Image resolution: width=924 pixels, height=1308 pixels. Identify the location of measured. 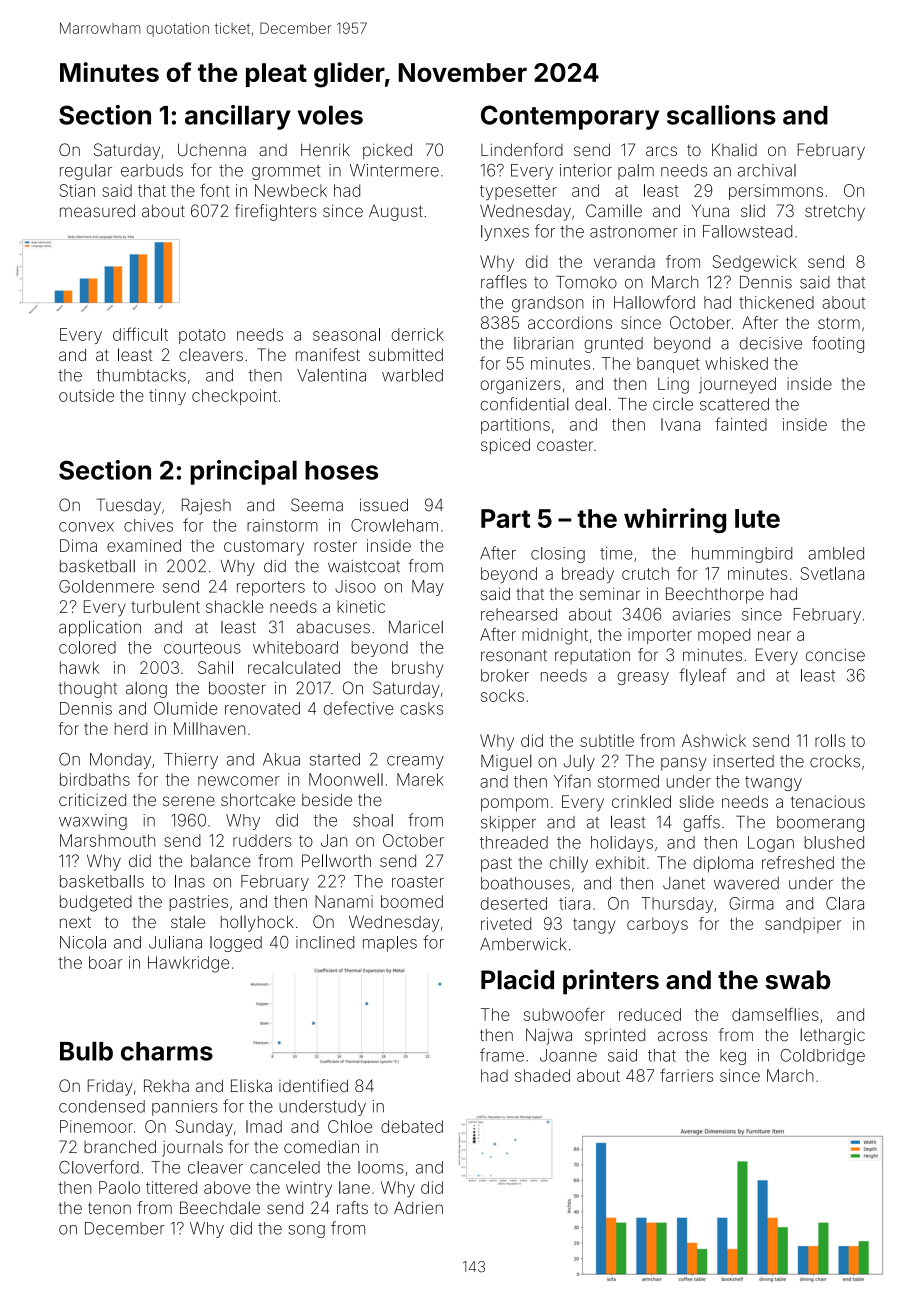
(97, 210).
